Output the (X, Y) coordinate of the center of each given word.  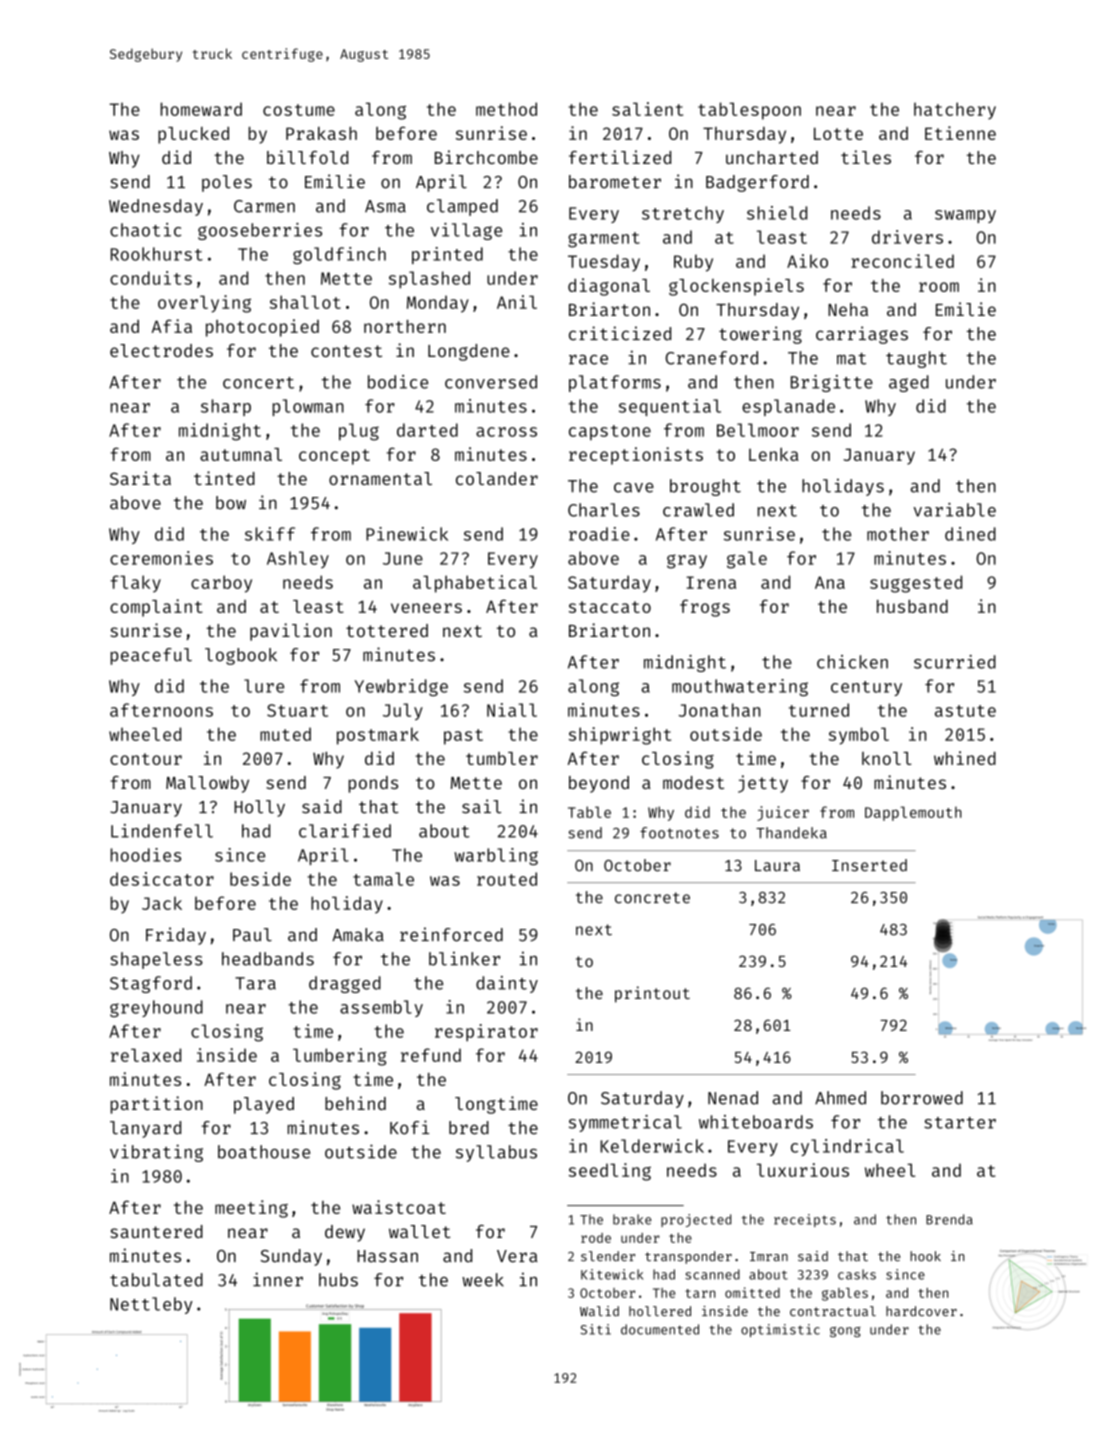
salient (647, 109)
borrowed (922, 1098)
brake (632, 1219)
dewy (345, 1233)
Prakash (321, 133)
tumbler (502, 758)
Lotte (838, 133)
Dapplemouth (913, 813)
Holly (259, 808)
